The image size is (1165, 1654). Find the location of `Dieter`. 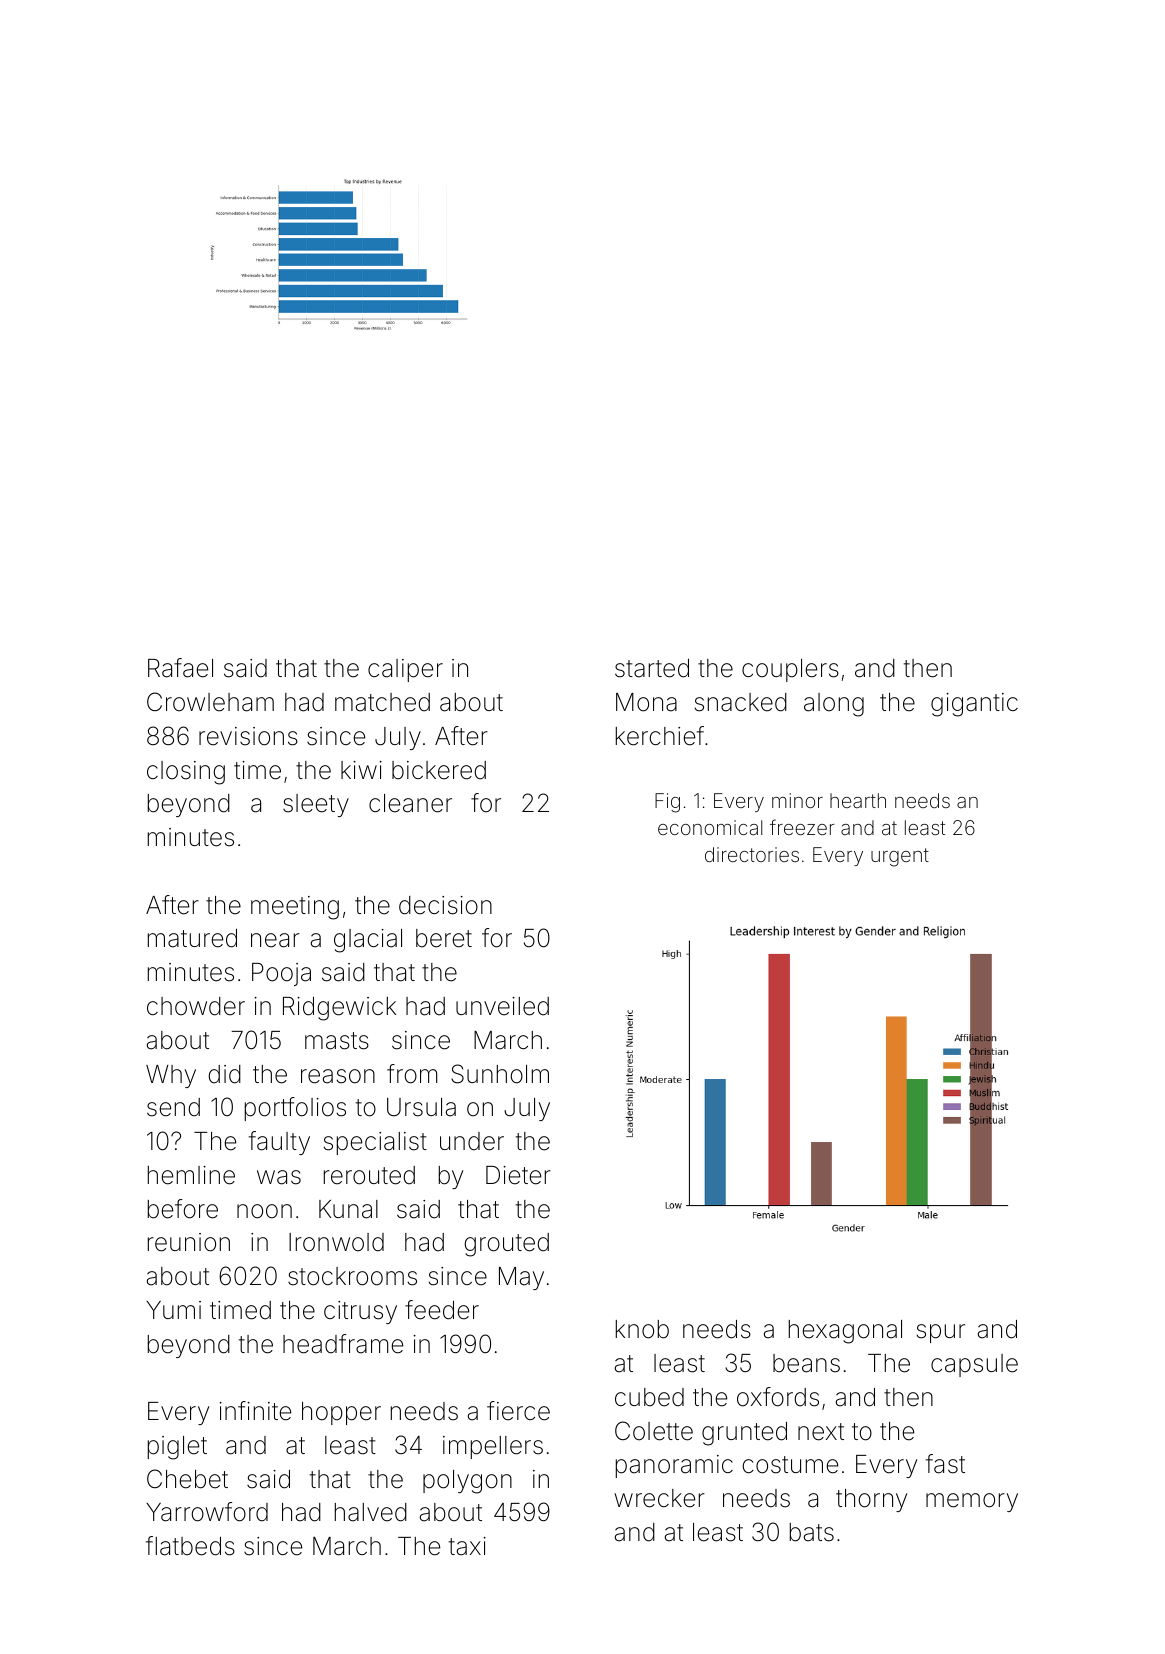

Dieter is located at coordinates (518, 1175).
